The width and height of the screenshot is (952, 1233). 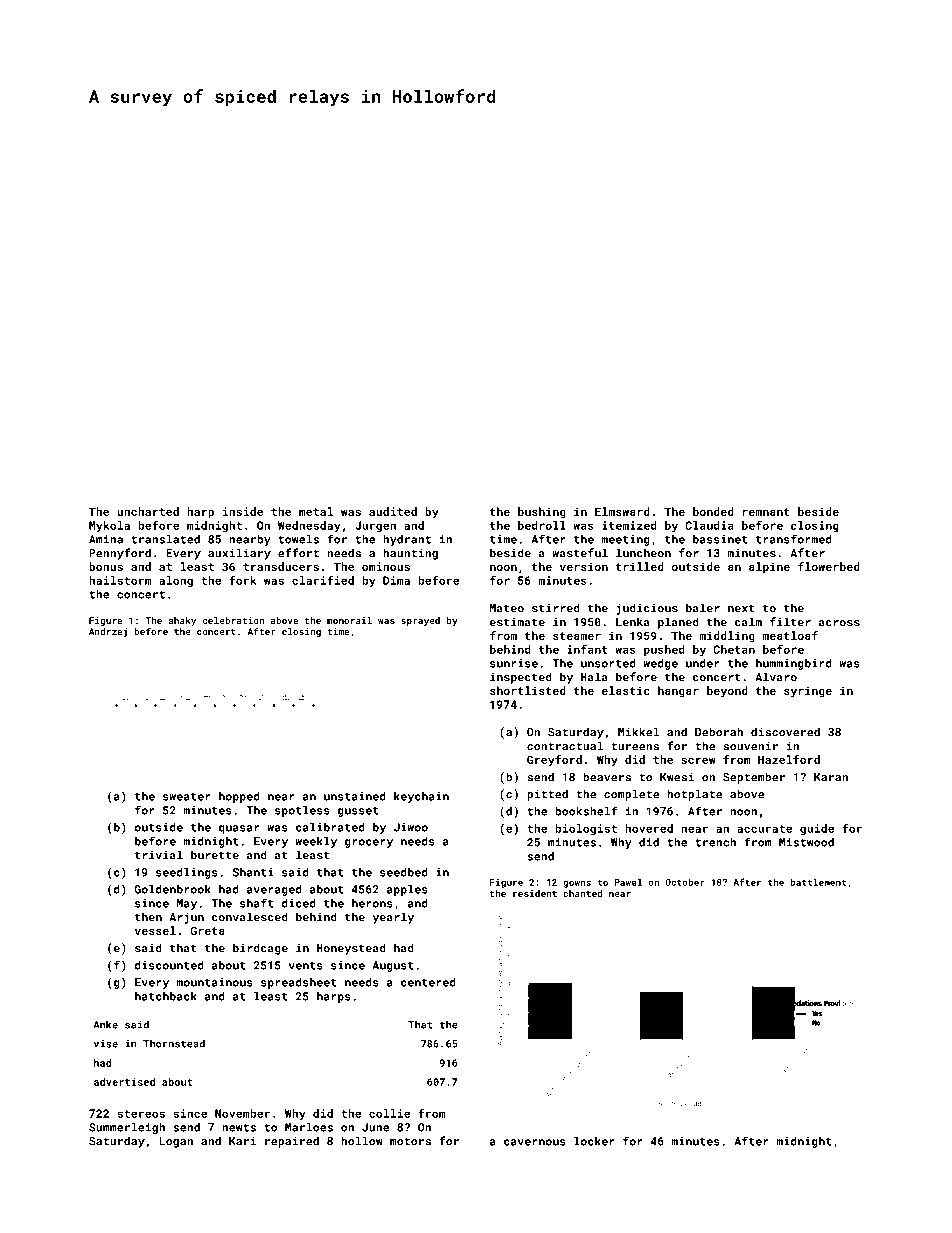 What do you see at coordinates (389, 1113) in the screenshot?
I see `collie` at bounding box center [389, 1113].
